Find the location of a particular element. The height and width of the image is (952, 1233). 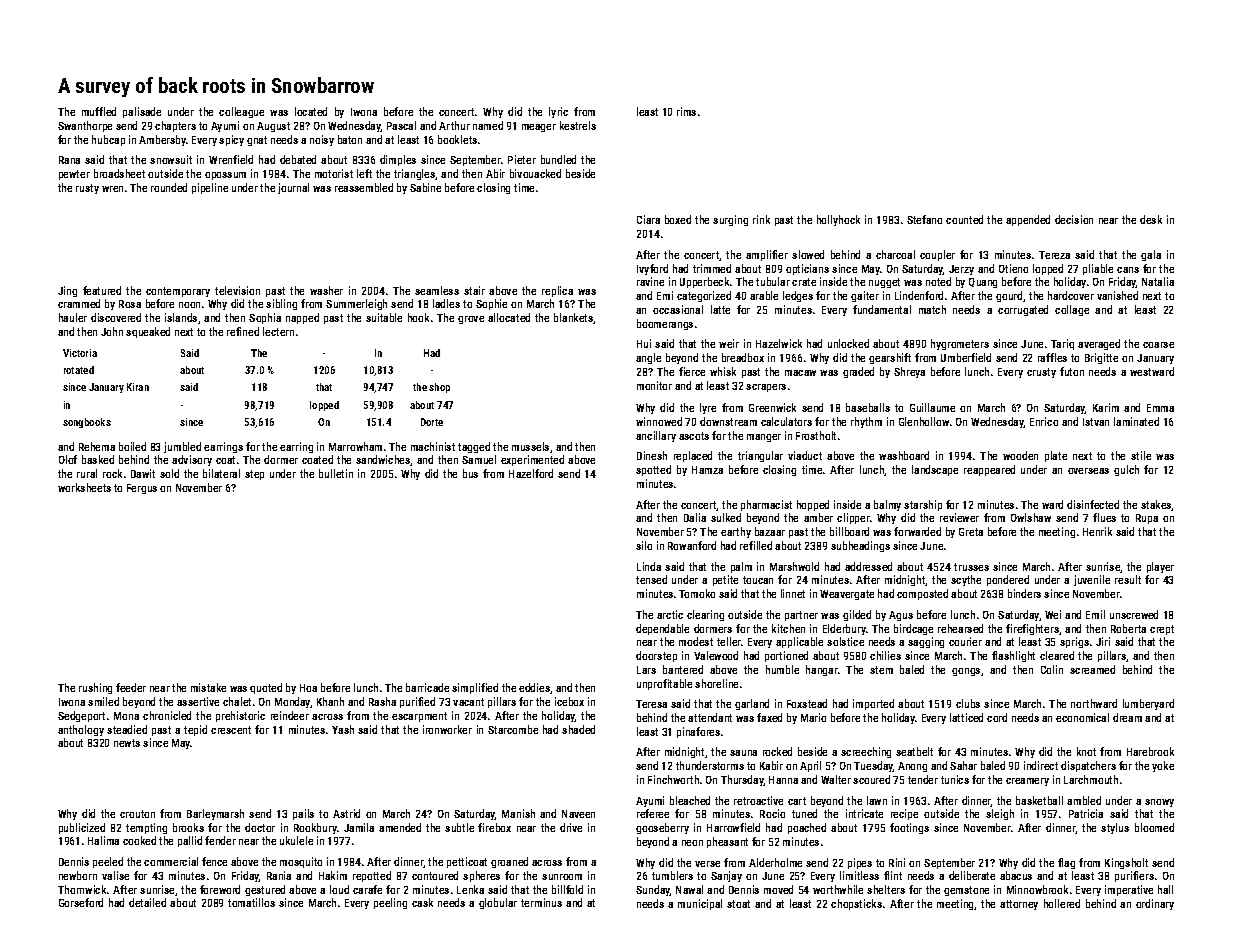

gongs is located at coordinates (966, 672).
